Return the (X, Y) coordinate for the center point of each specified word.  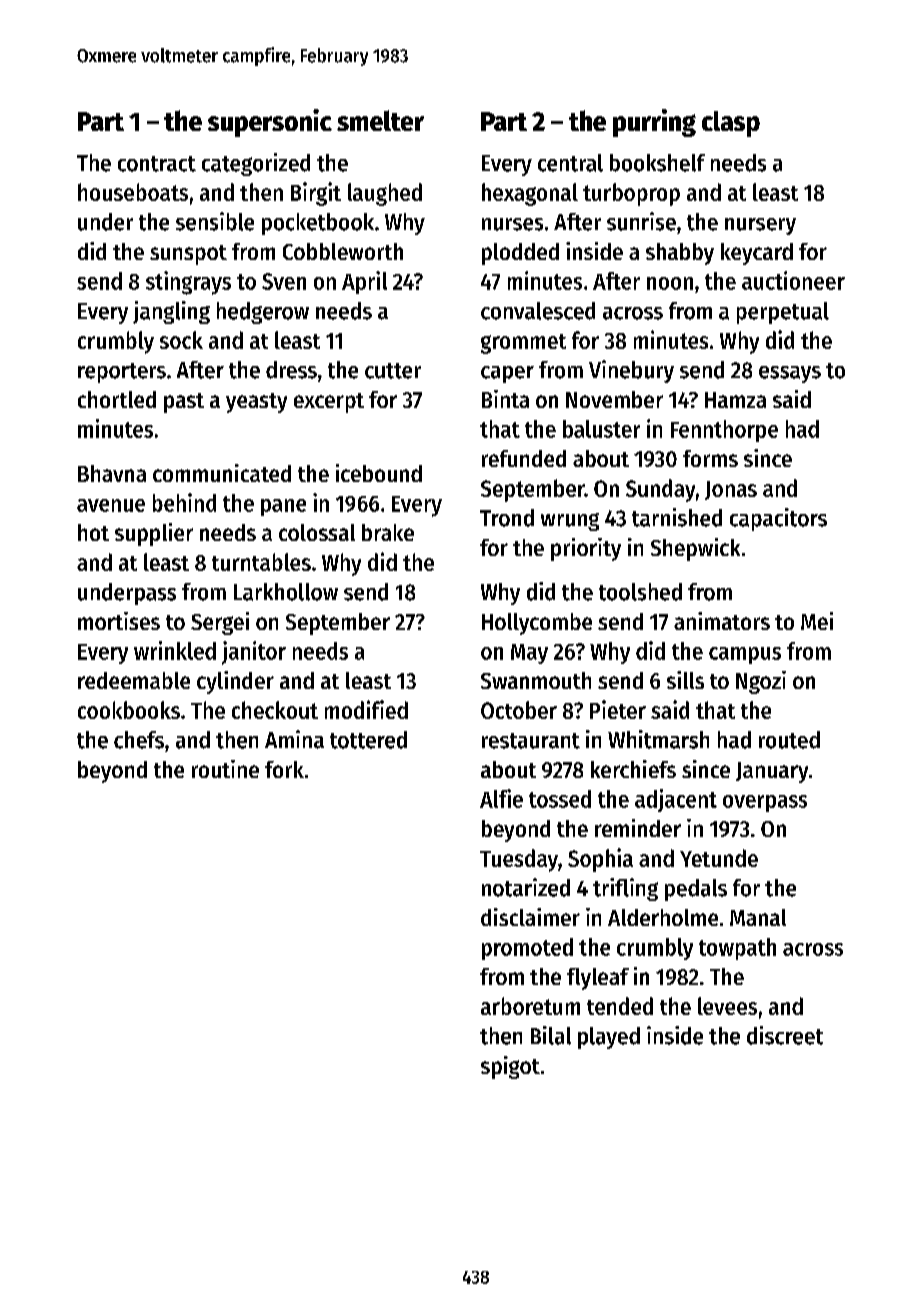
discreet (785, 1035)
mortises (119, 621)
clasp (731, 124)
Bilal (551, 1035)
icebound (379, 473)
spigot (510, 1067)
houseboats (133, 192)
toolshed (640, 592)
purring (654, 123)
